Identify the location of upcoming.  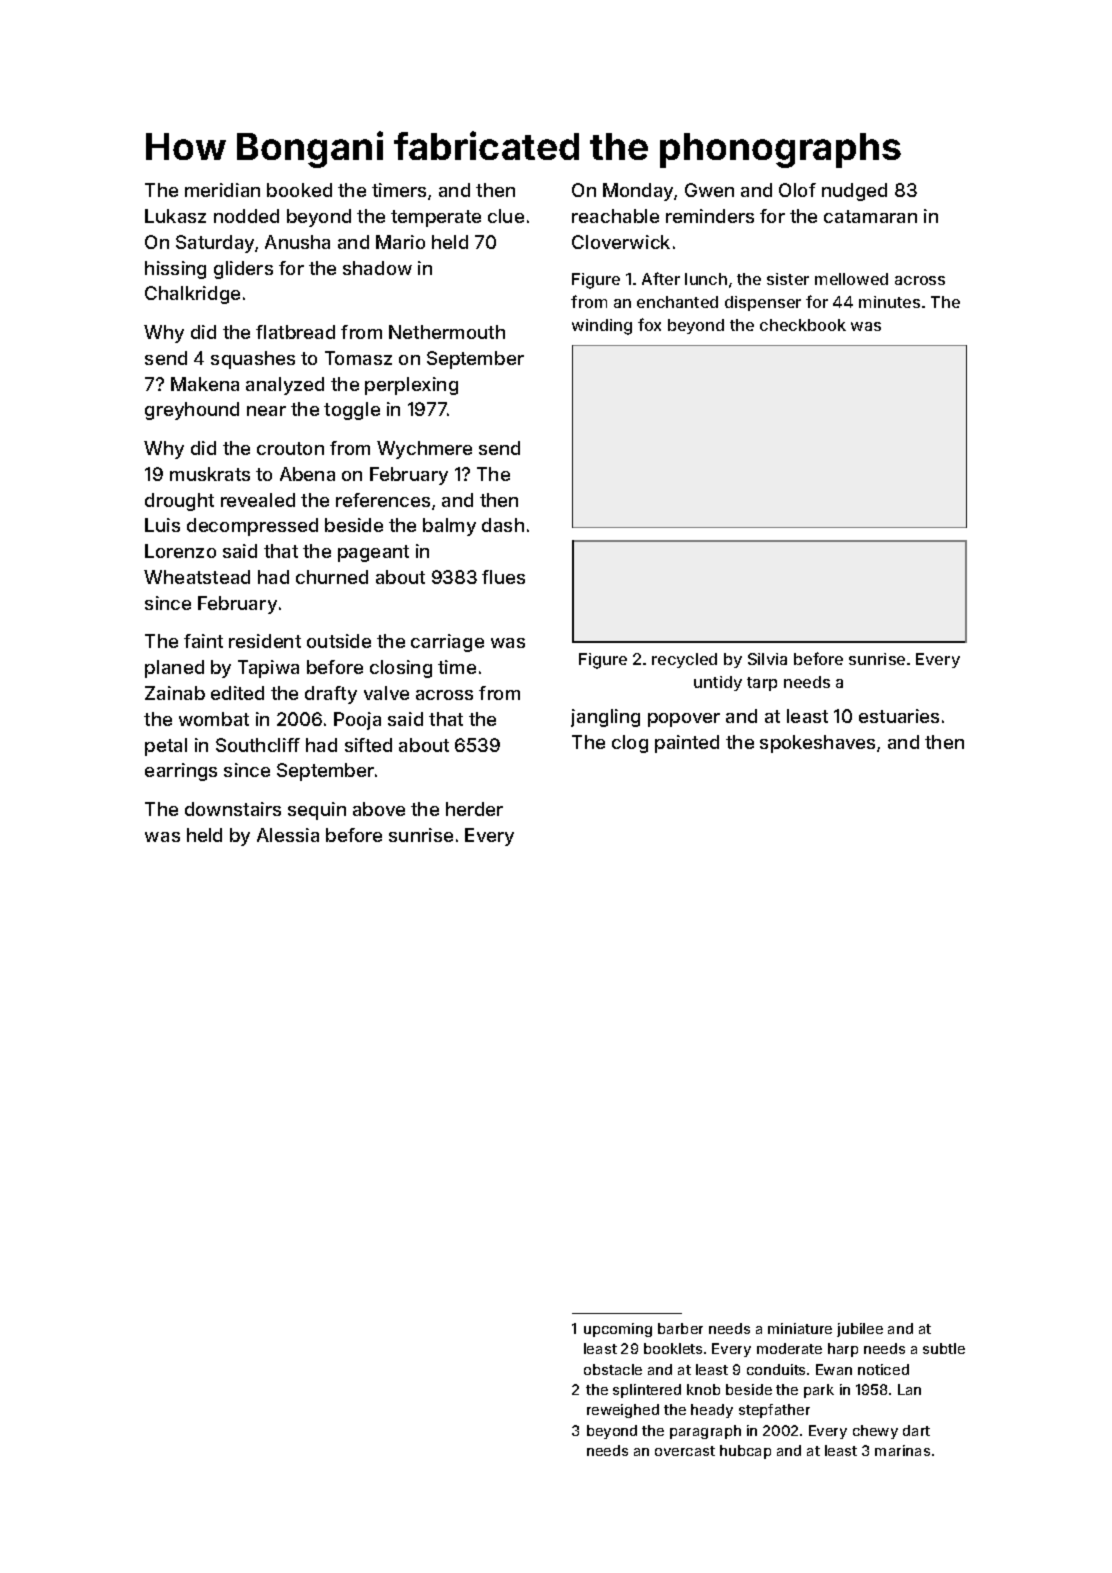
(618, 1330).
